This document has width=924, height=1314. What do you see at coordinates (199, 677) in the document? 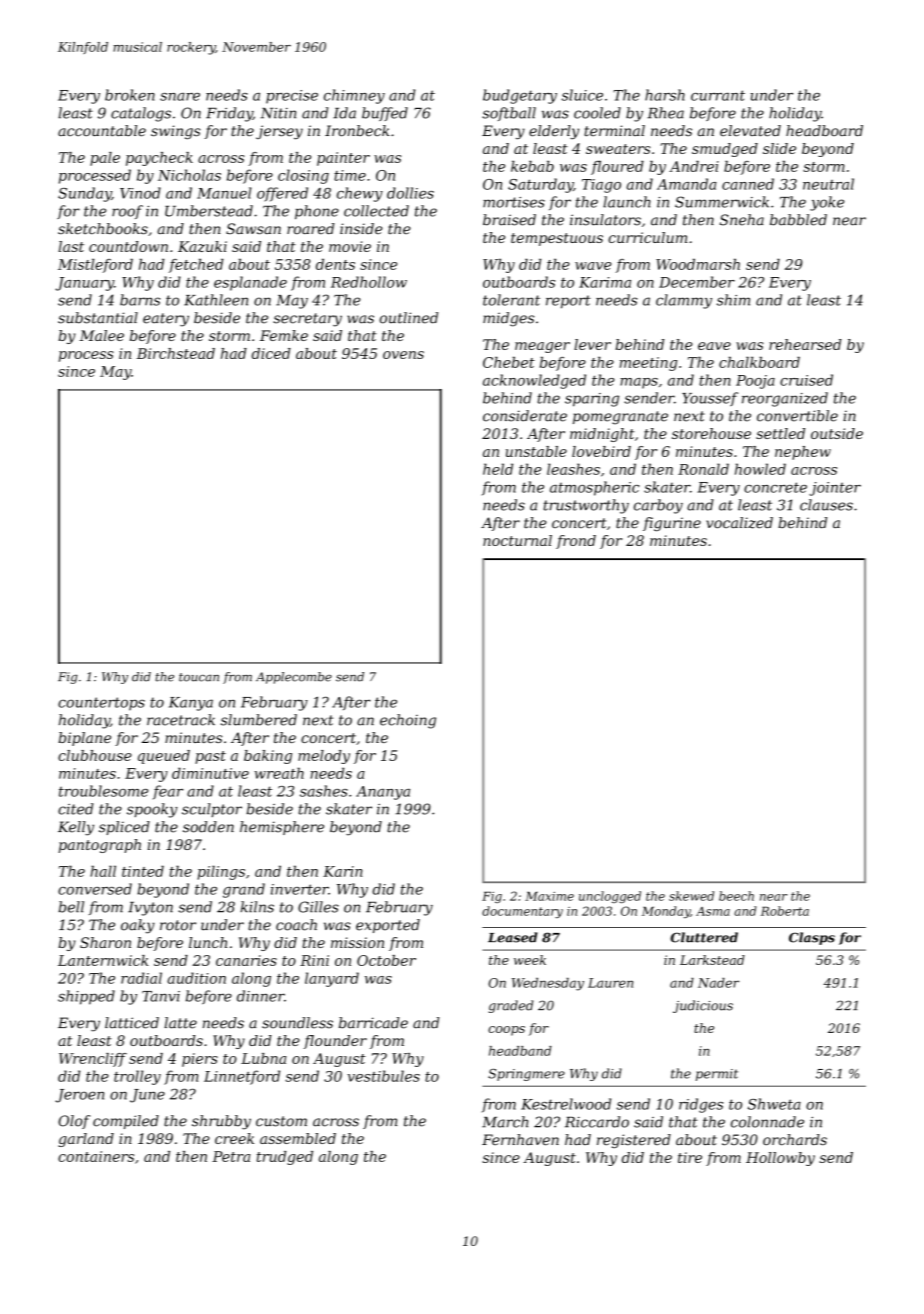
I see `toucan` at bounding box center [199, 677].
